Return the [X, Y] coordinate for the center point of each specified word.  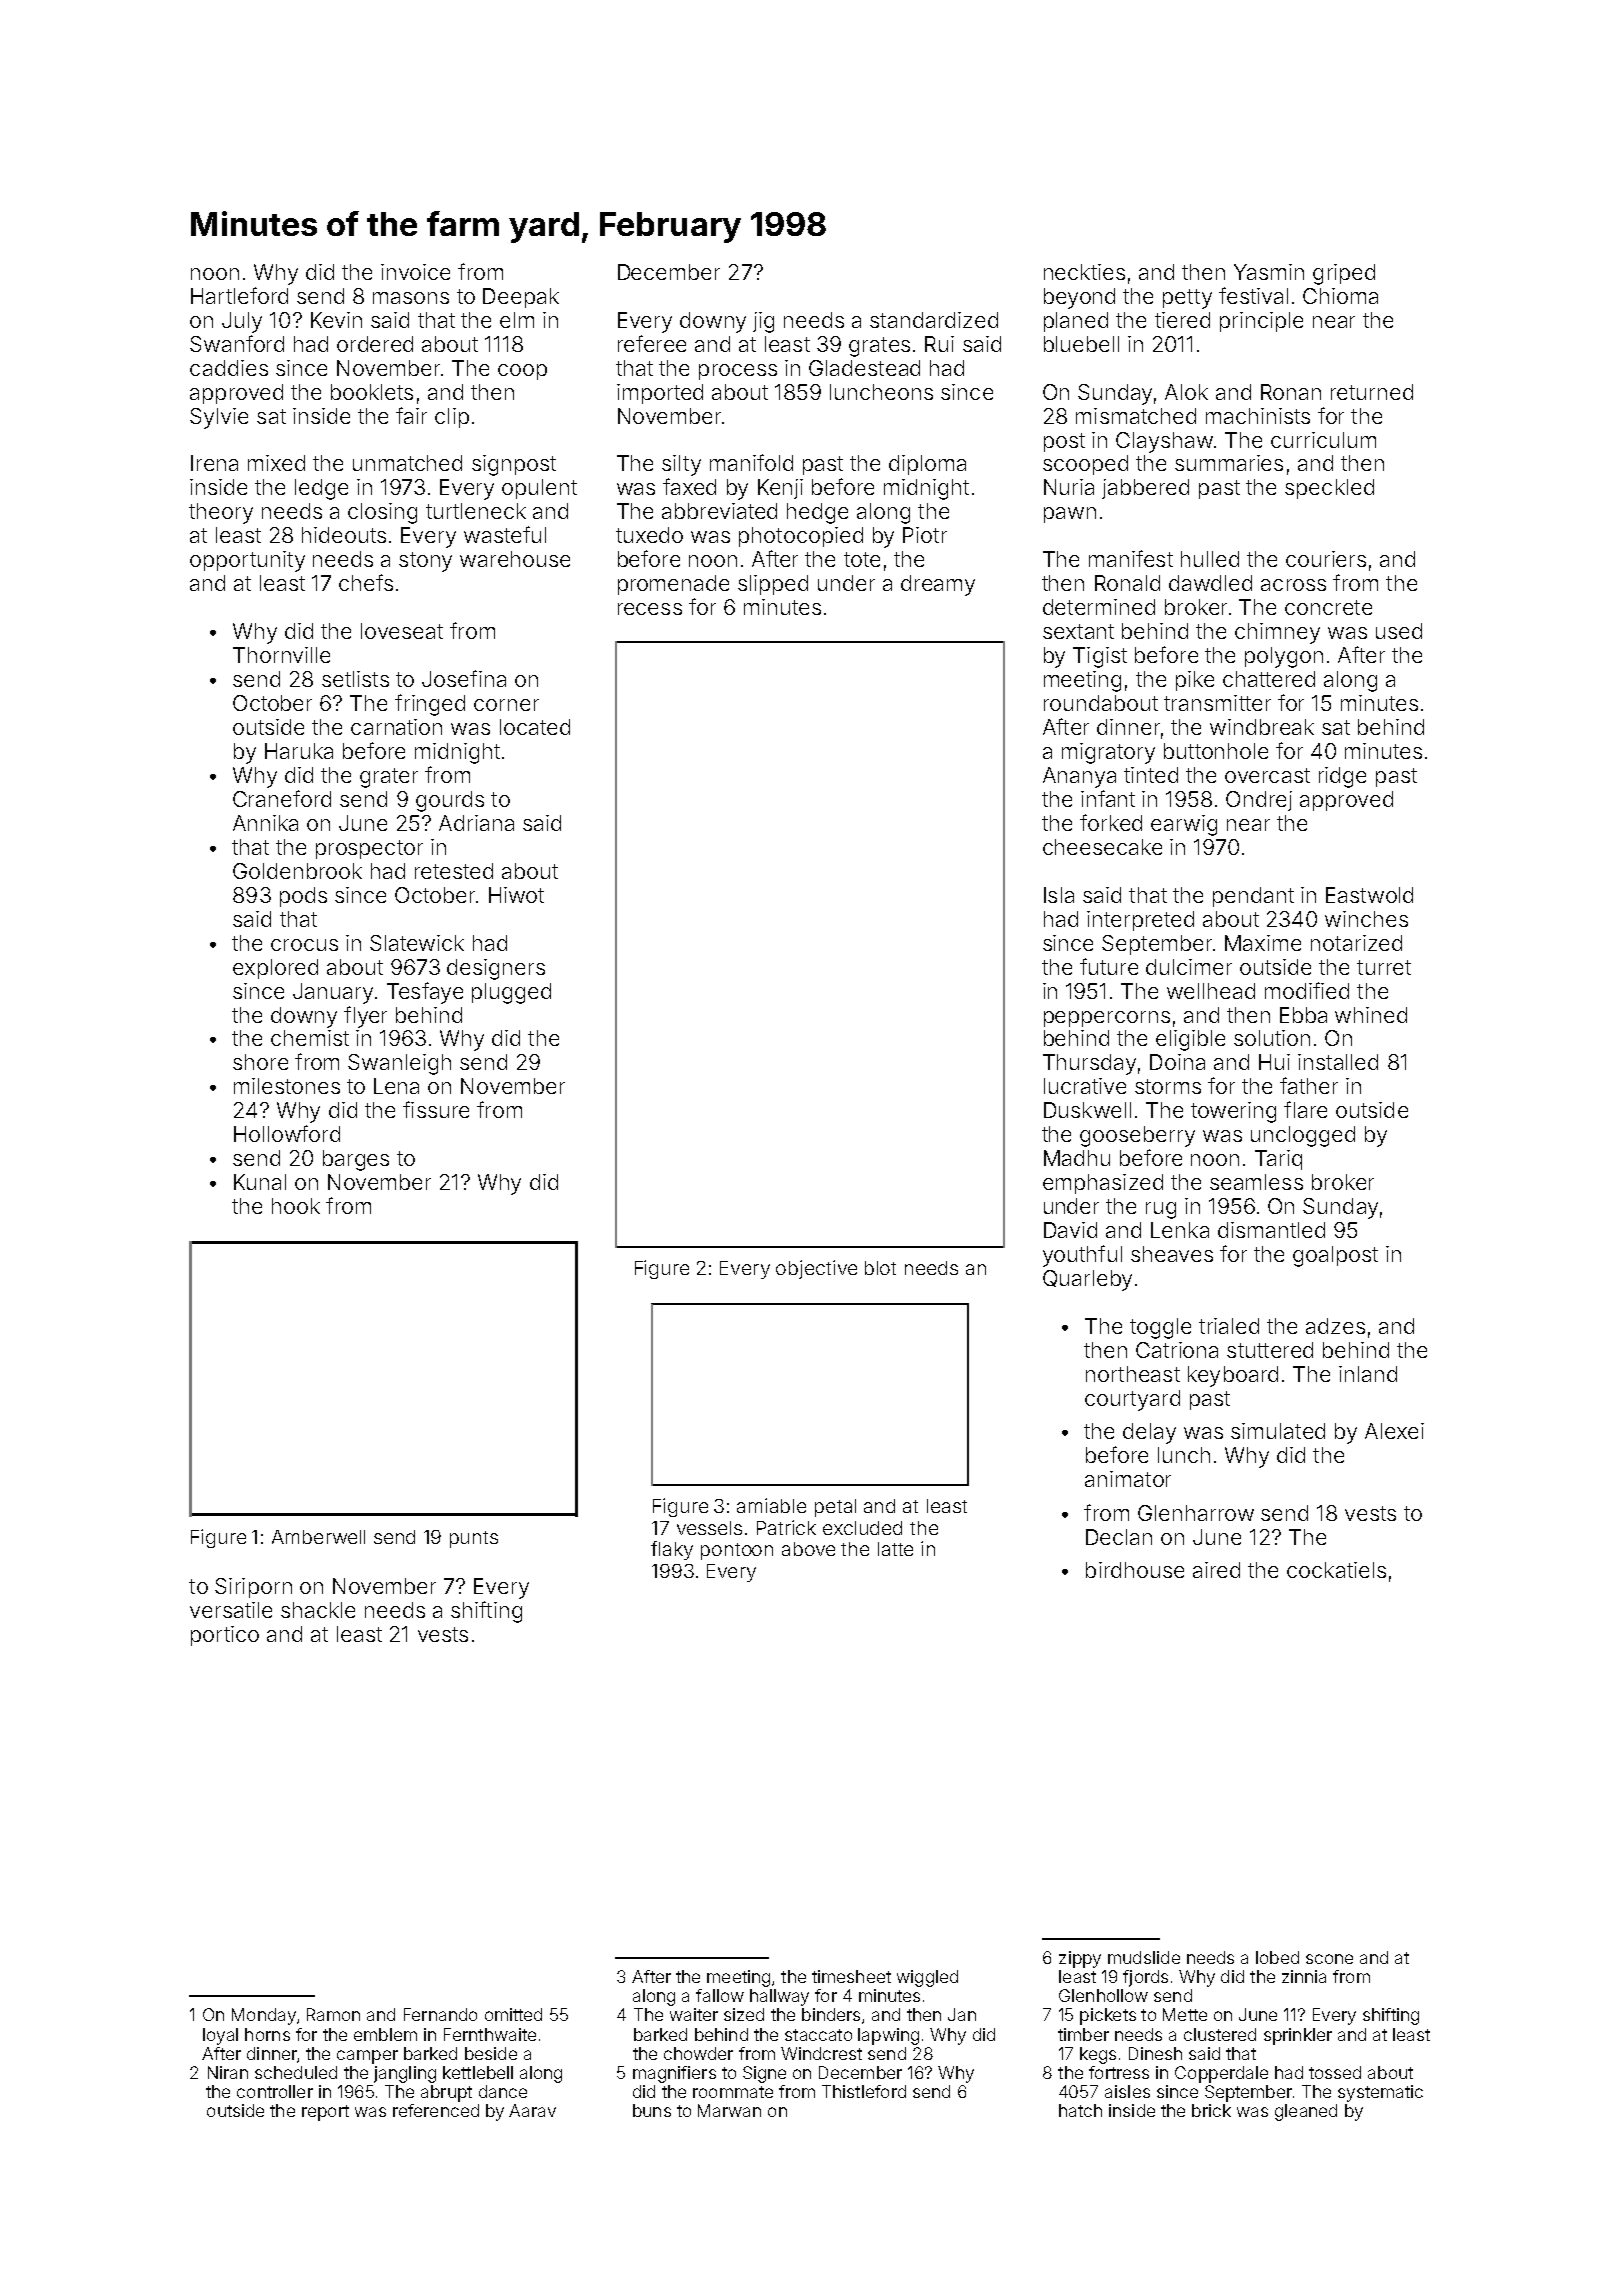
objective [816, 1269]
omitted [513, 2014]
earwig [1184, 825]
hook [296, 1206]
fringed [430, 705]
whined [1371, 1015]
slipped [773, 585]
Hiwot [516, 895]
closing [382, 513]
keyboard [1233, 1376]
